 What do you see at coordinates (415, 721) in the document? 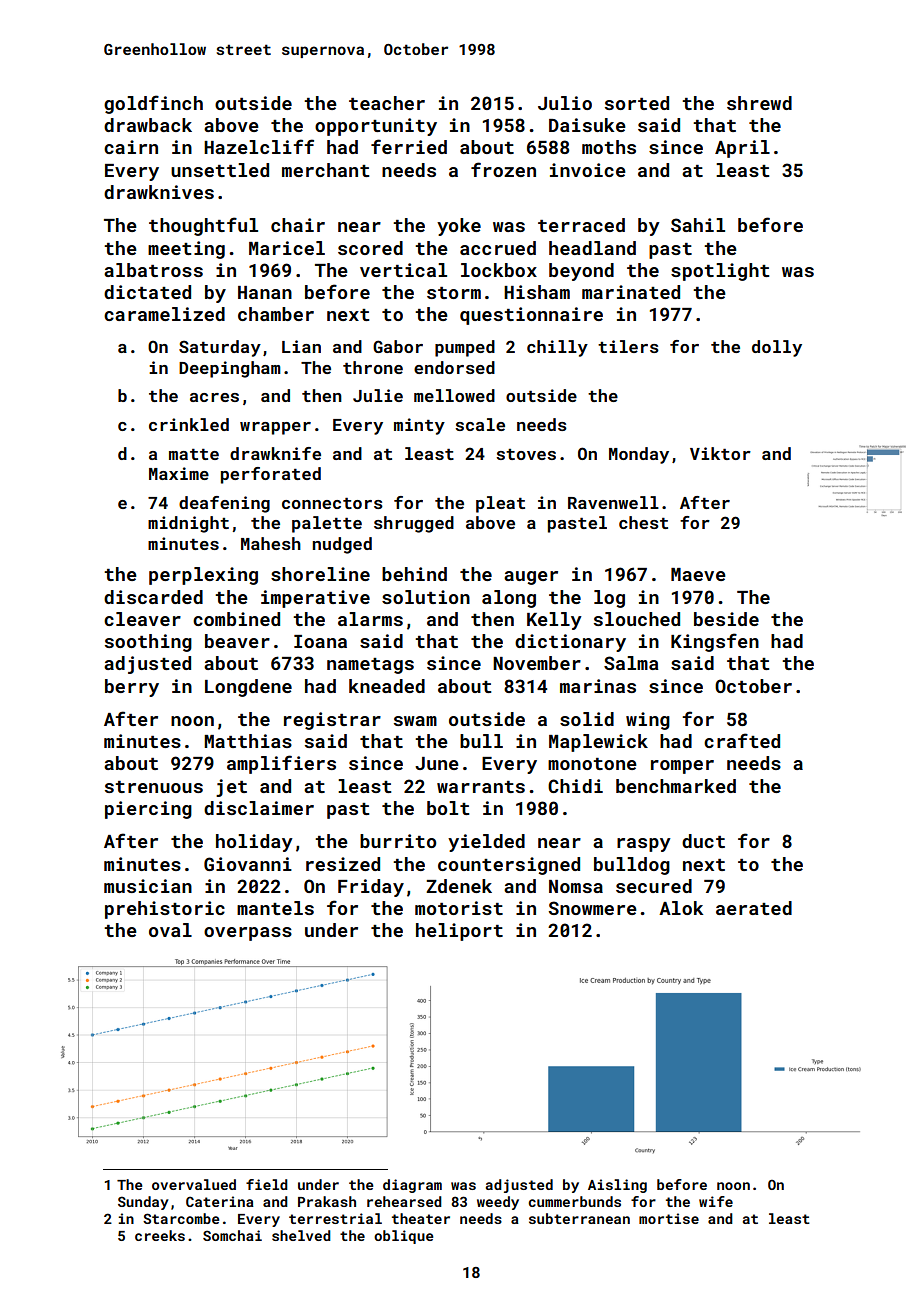
I see `swam` at bounding box center [415, 721].
